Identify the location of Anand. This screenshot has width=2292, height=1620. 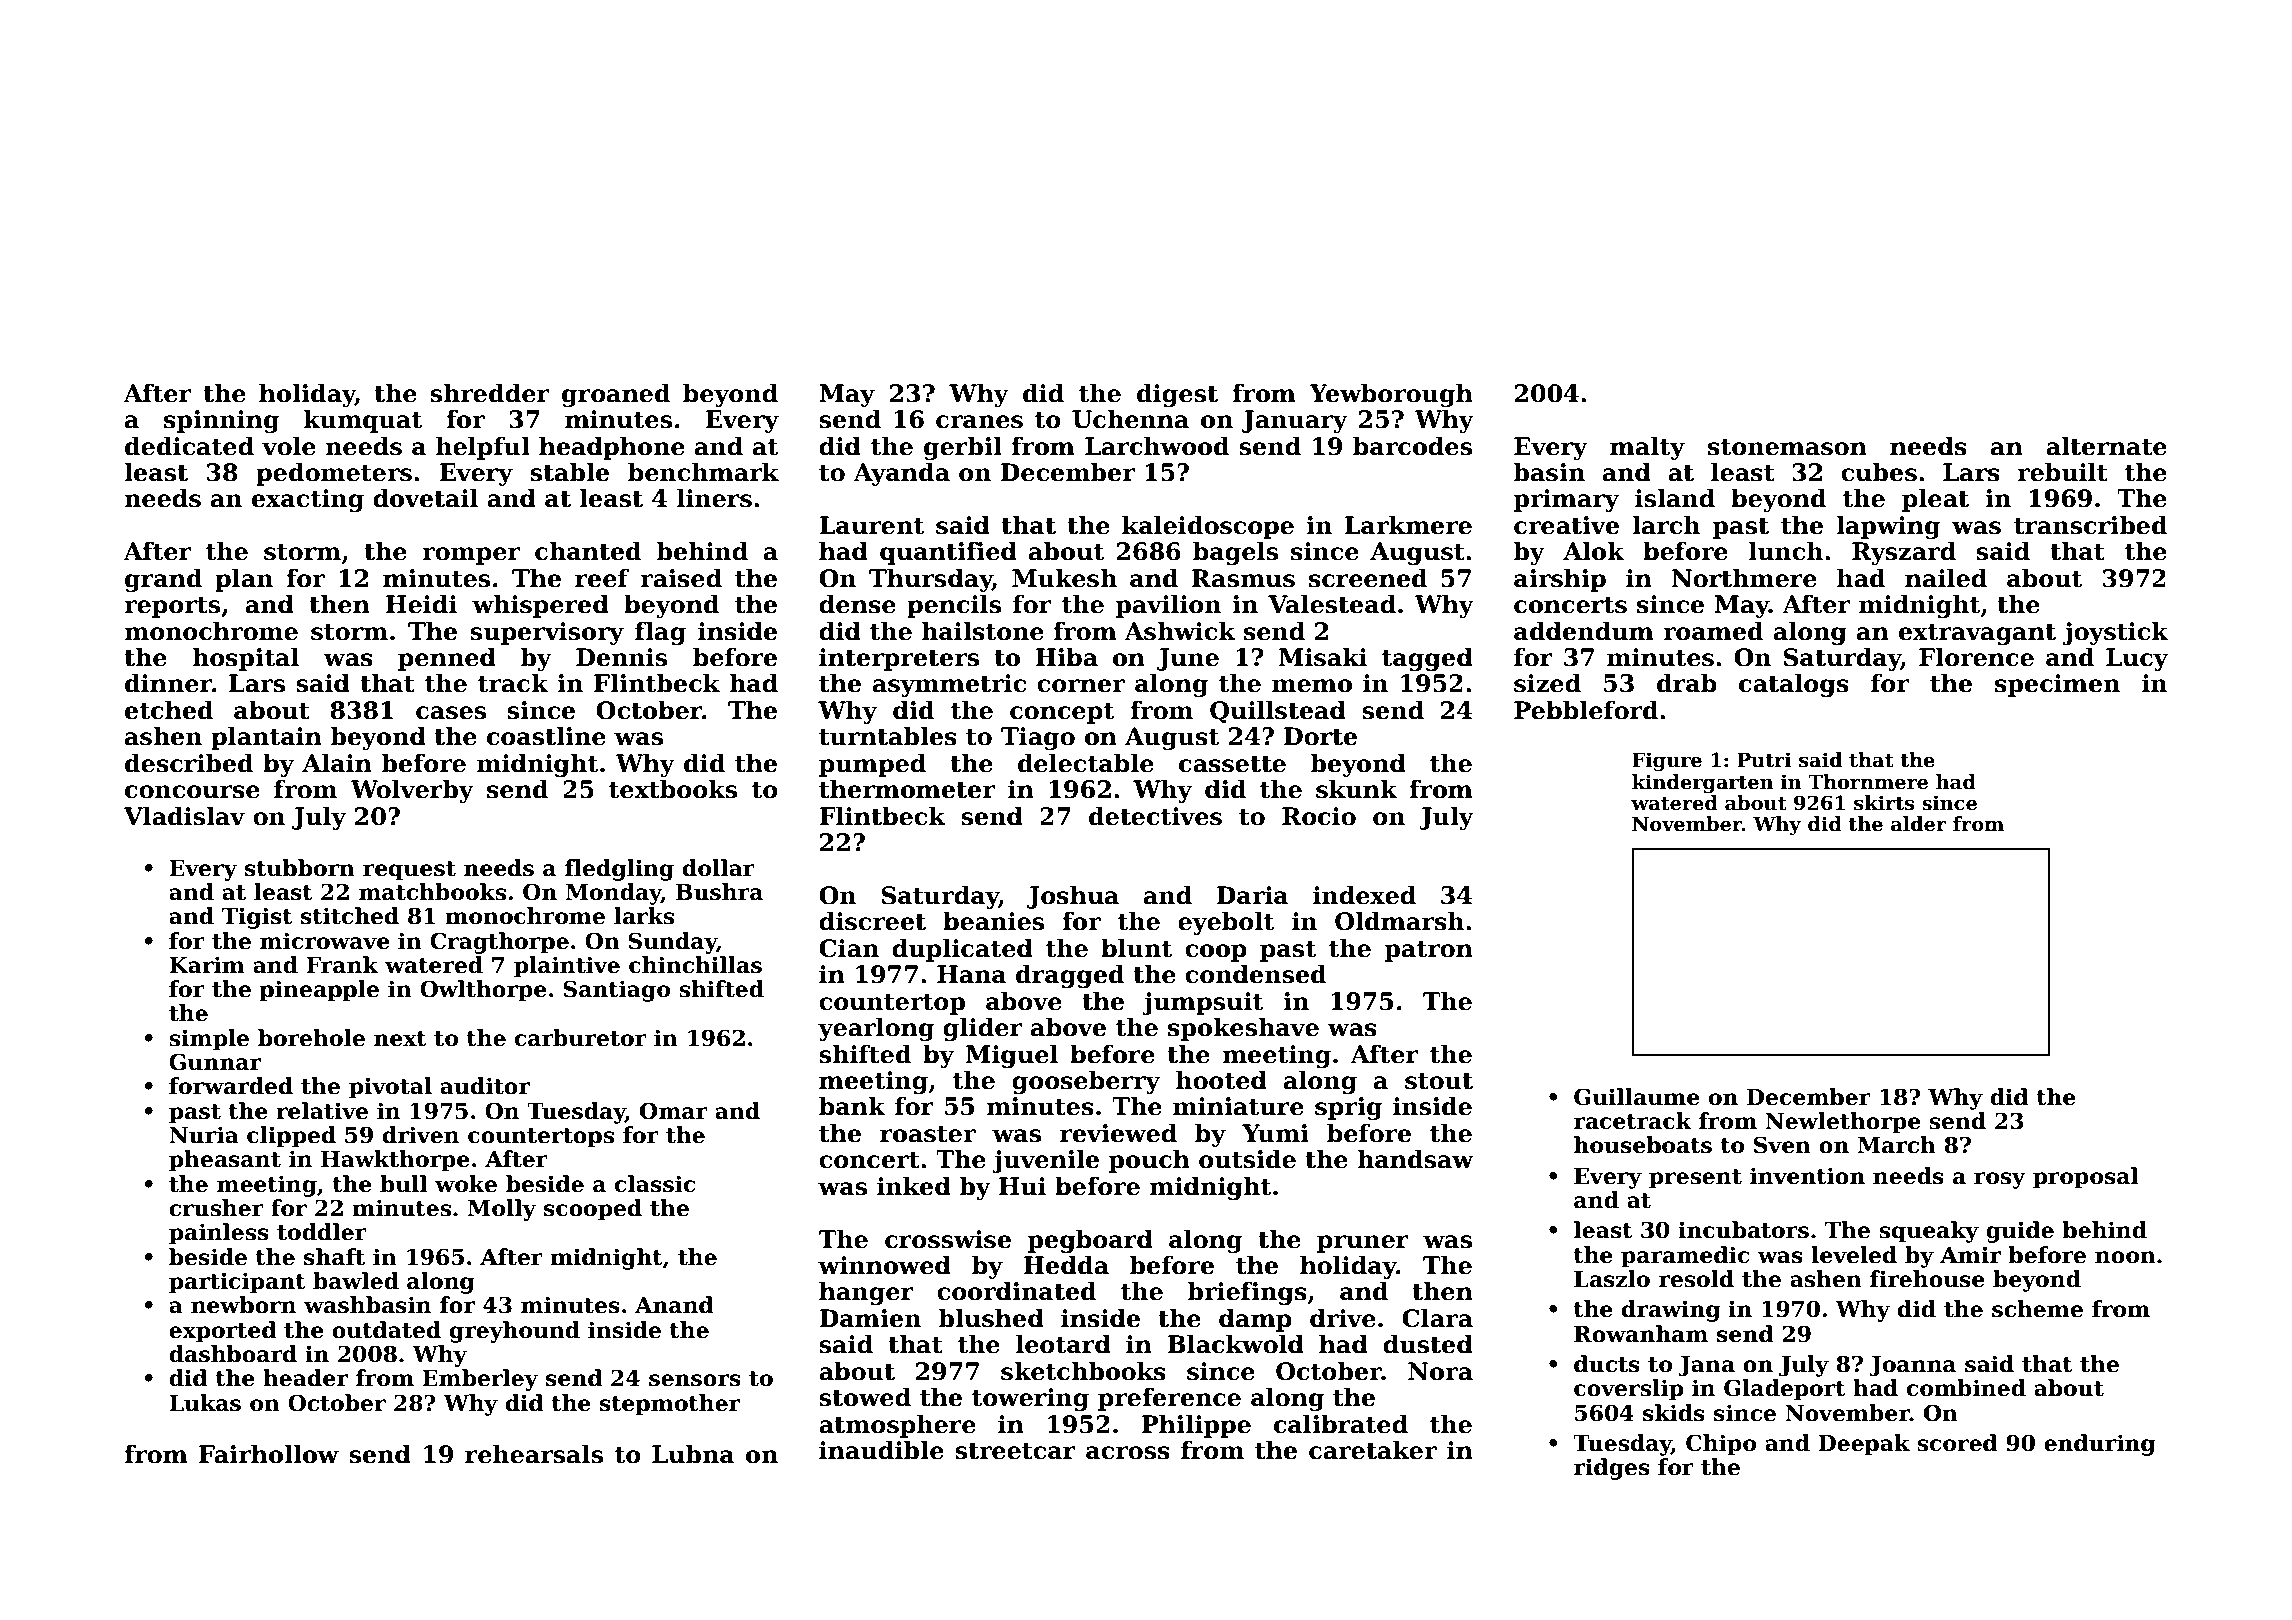
(674, 1305).
